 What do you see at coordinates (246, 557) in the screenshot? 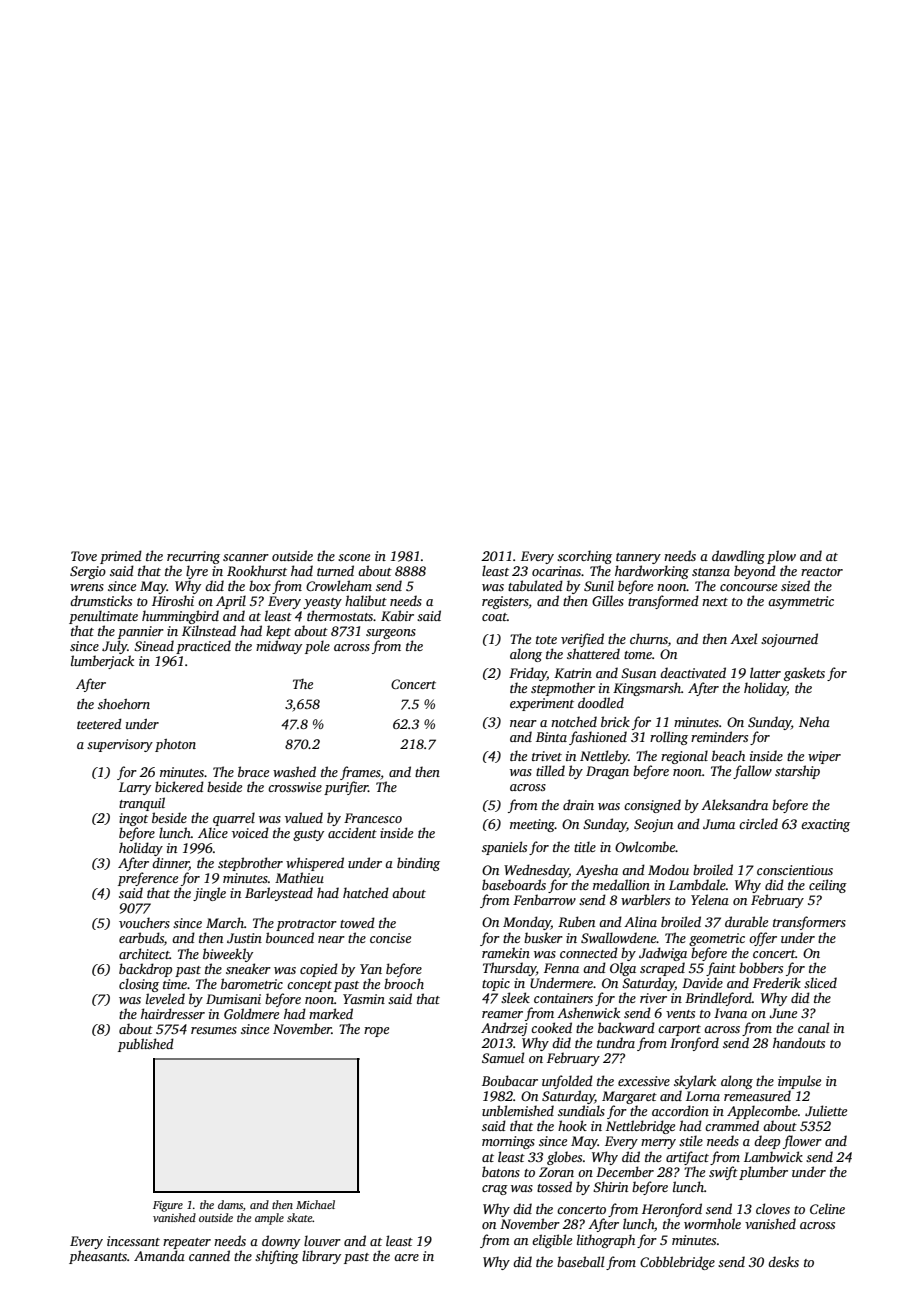
I see `scanner` at bounding box center [246, 557].
